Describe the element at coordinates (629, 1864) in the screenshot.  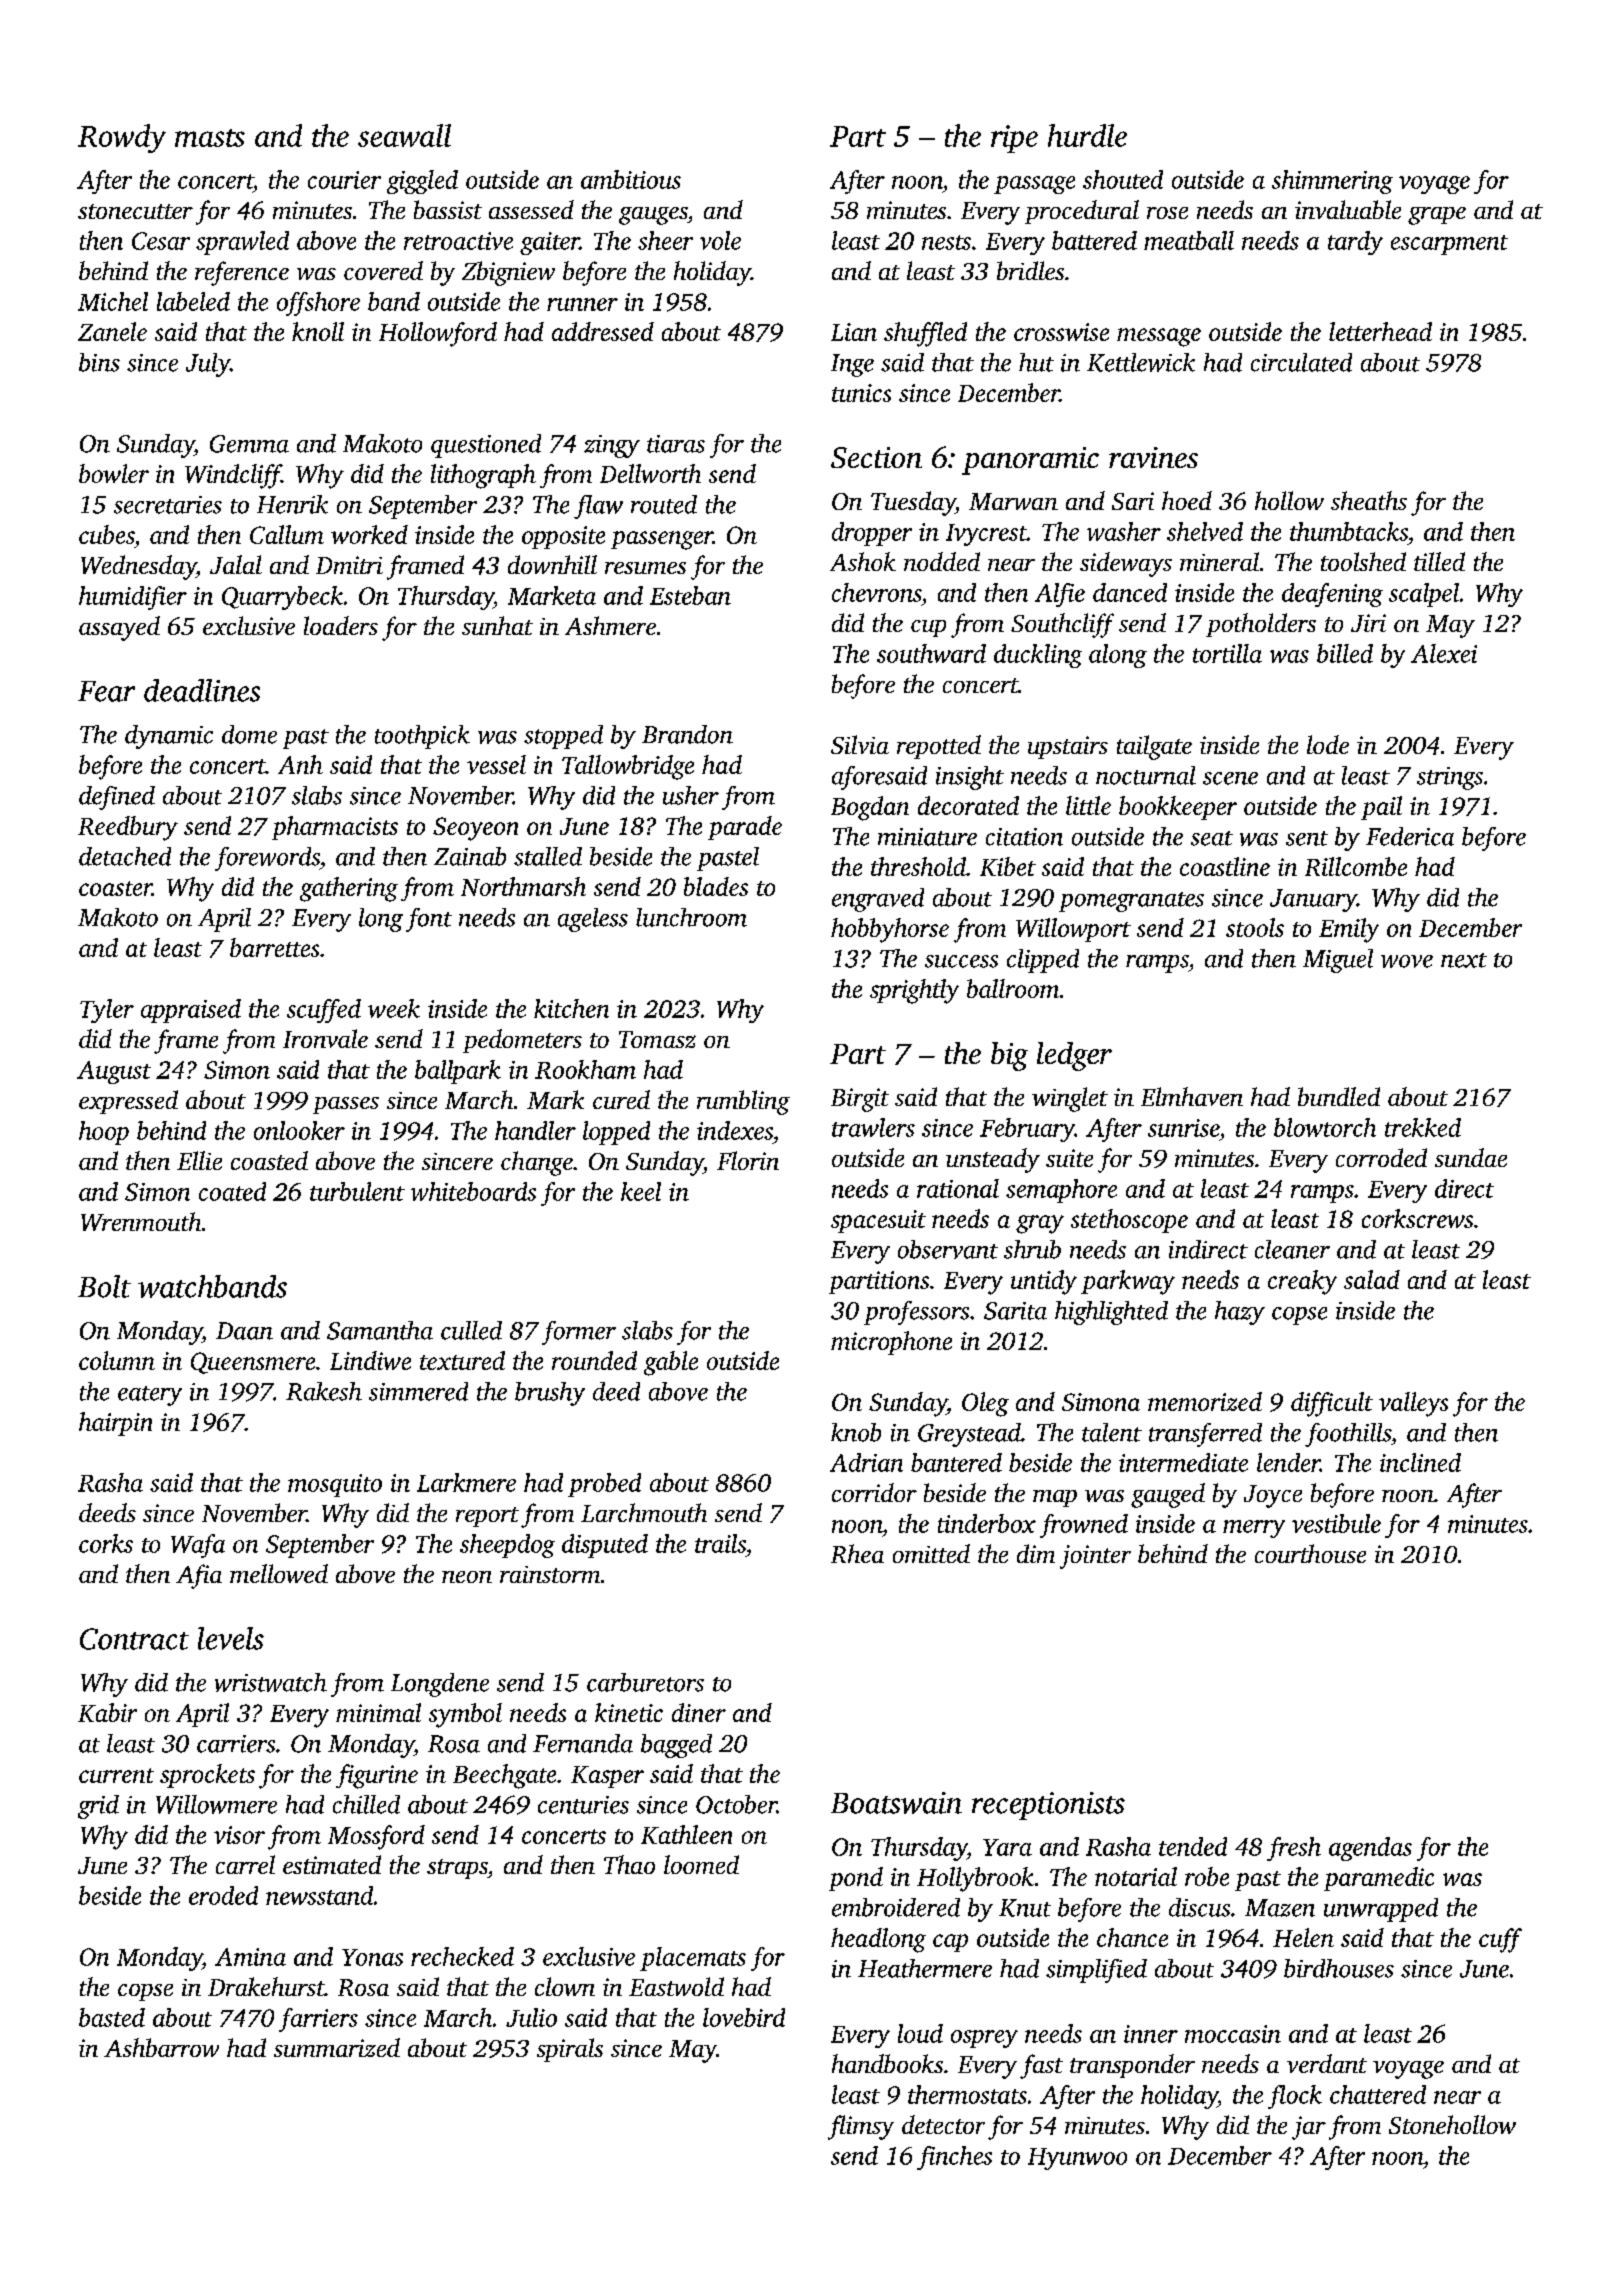
I see `Thao` at that location.
